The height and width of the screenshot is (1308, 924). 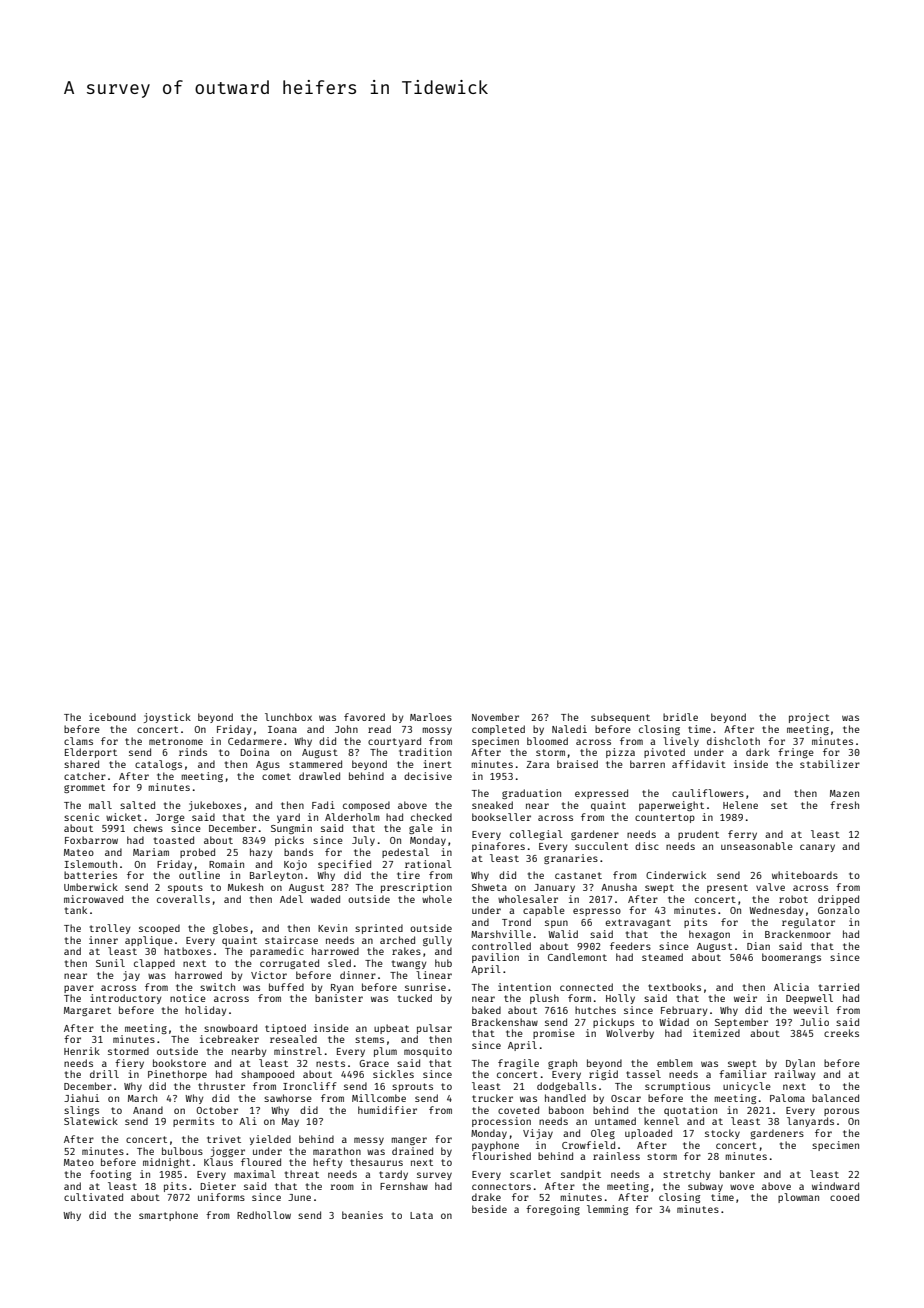 I want to click on favored, so click(x=364, y=717).
